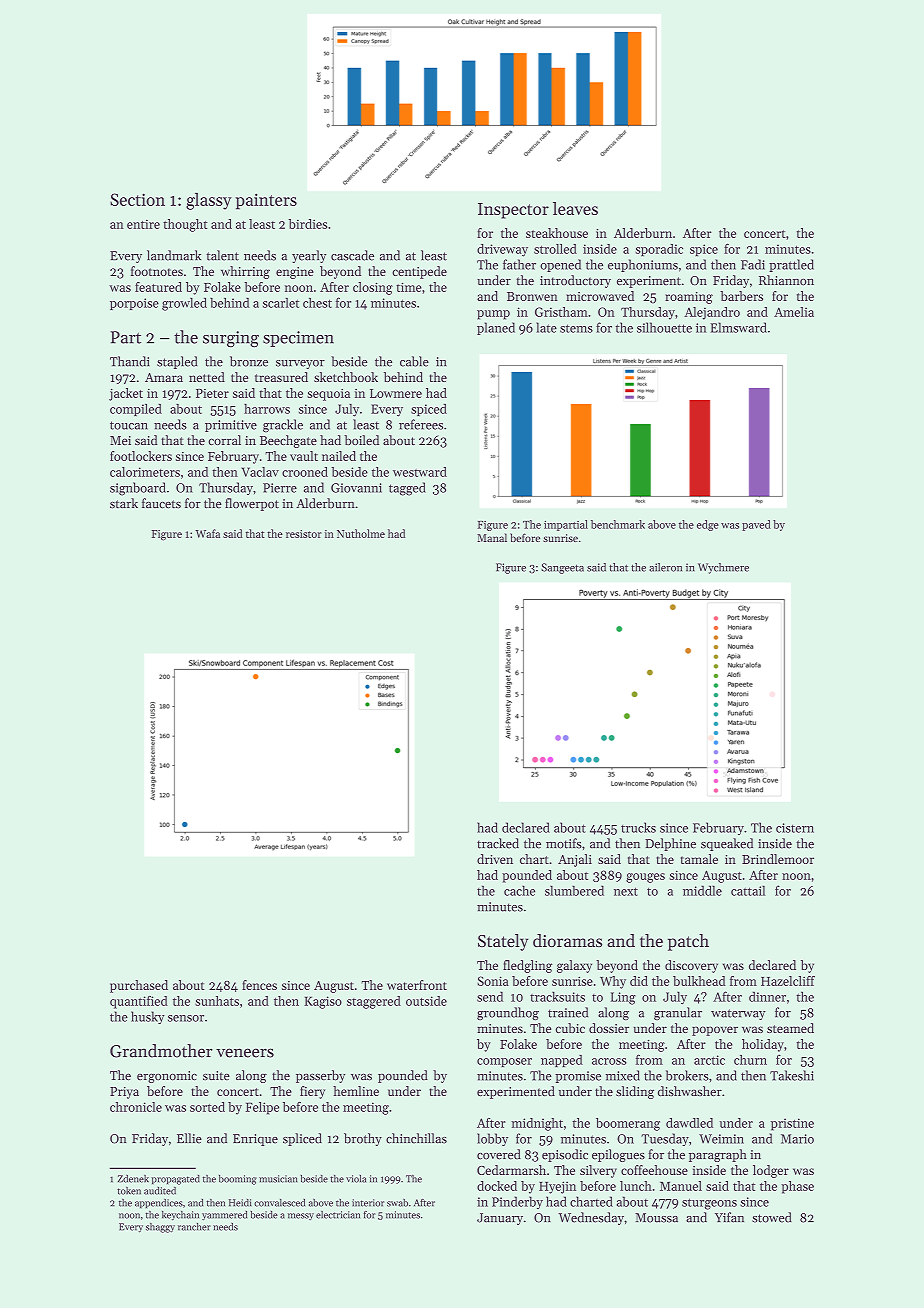 The width and height of the page is (924, 1308). Describe the element at coordinates (519, 890) in the page. I see `cache` at that location.
